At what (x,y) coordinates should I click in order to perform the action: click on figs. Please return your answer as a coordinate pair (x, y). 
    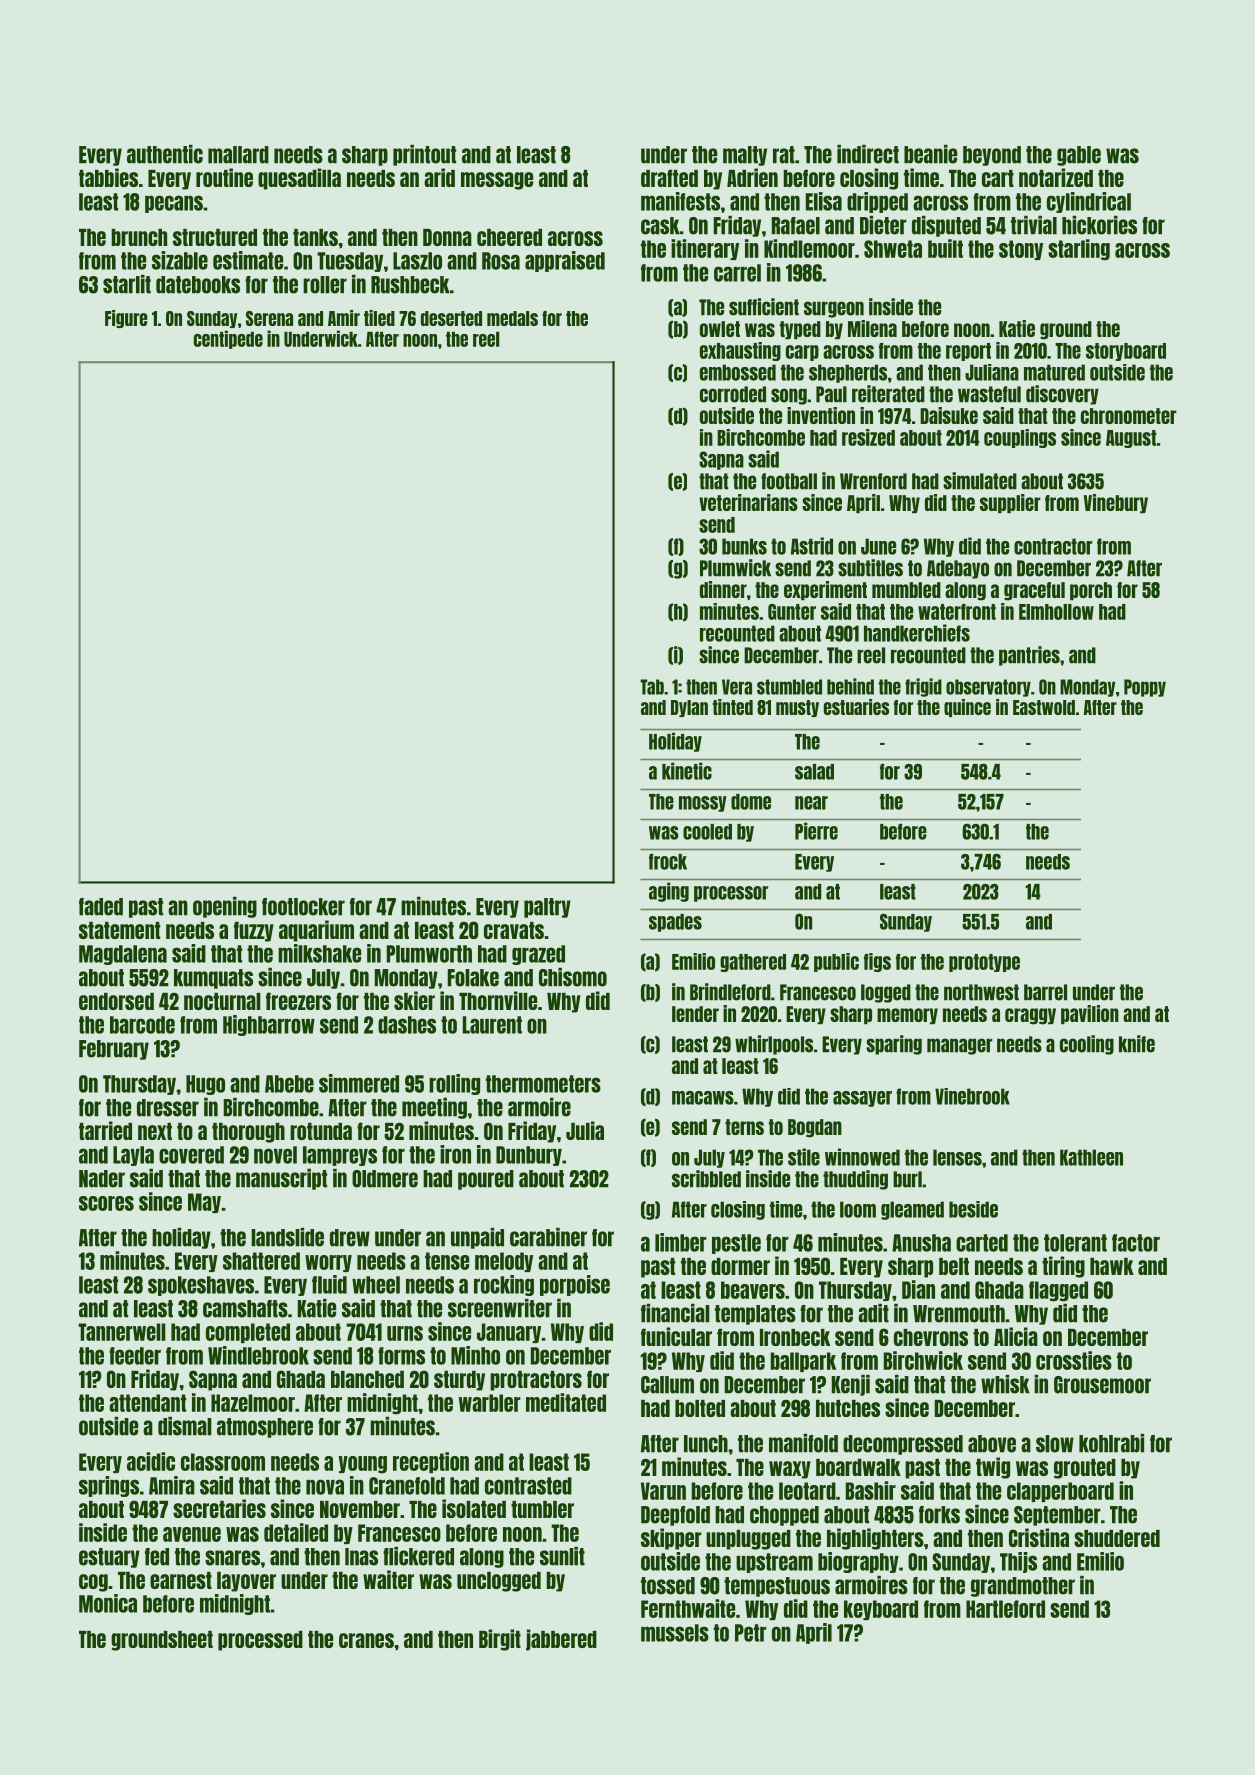
    Looking at the image, I should click on (877, 962).
